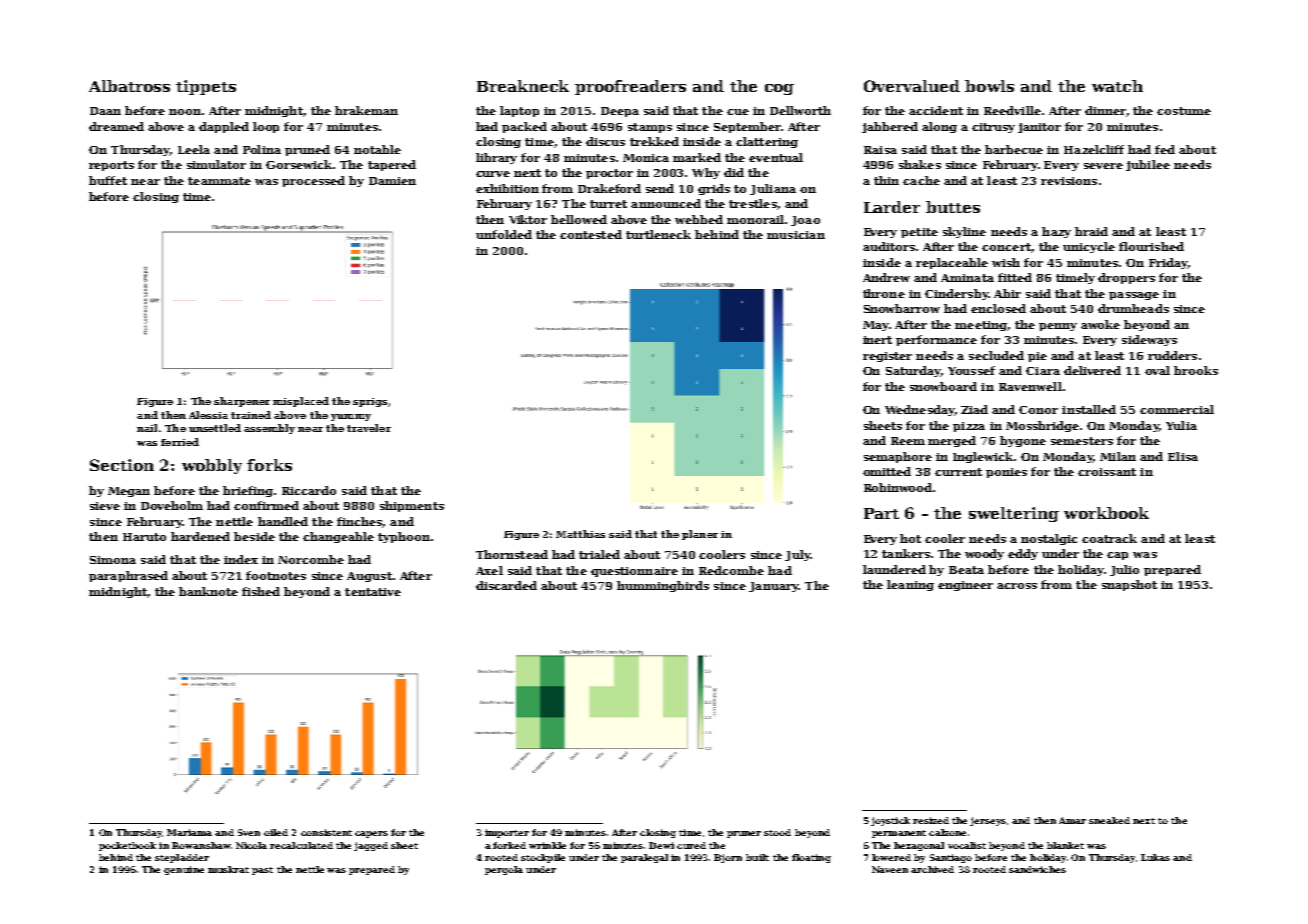  What do you see at coordinates (890, 821) in the page?
I see `joystick` at bounding box center [890, 821].
